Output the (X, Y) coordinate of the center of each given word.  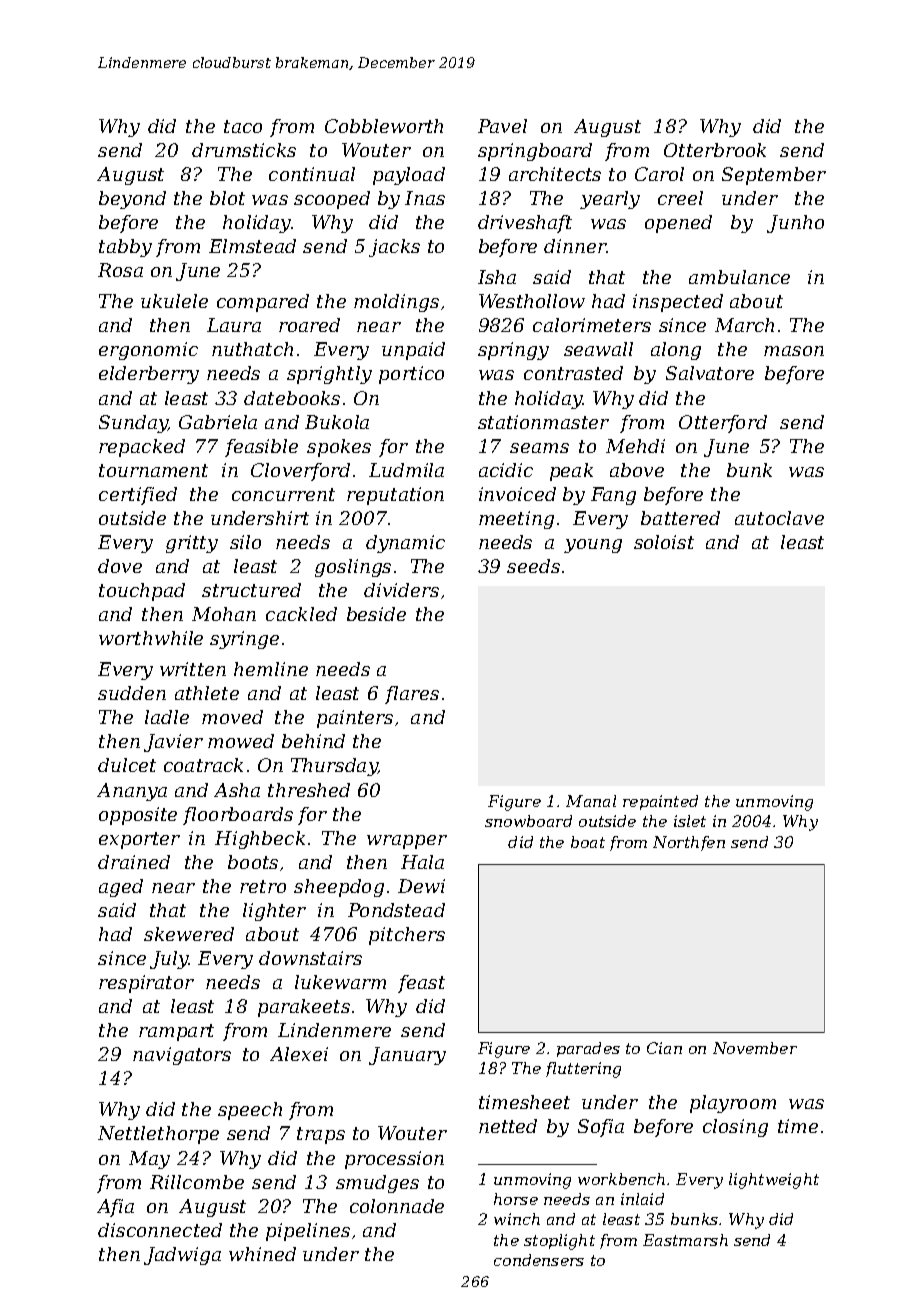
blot (227, 198)
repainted (660, 802)
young (593, 546)
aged (121, 888)
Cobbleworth (384, 126)
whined (262, 1254)
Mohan (224, 614)
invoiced (517, 494)
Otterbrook (715, 150)
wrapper (407, 842)
